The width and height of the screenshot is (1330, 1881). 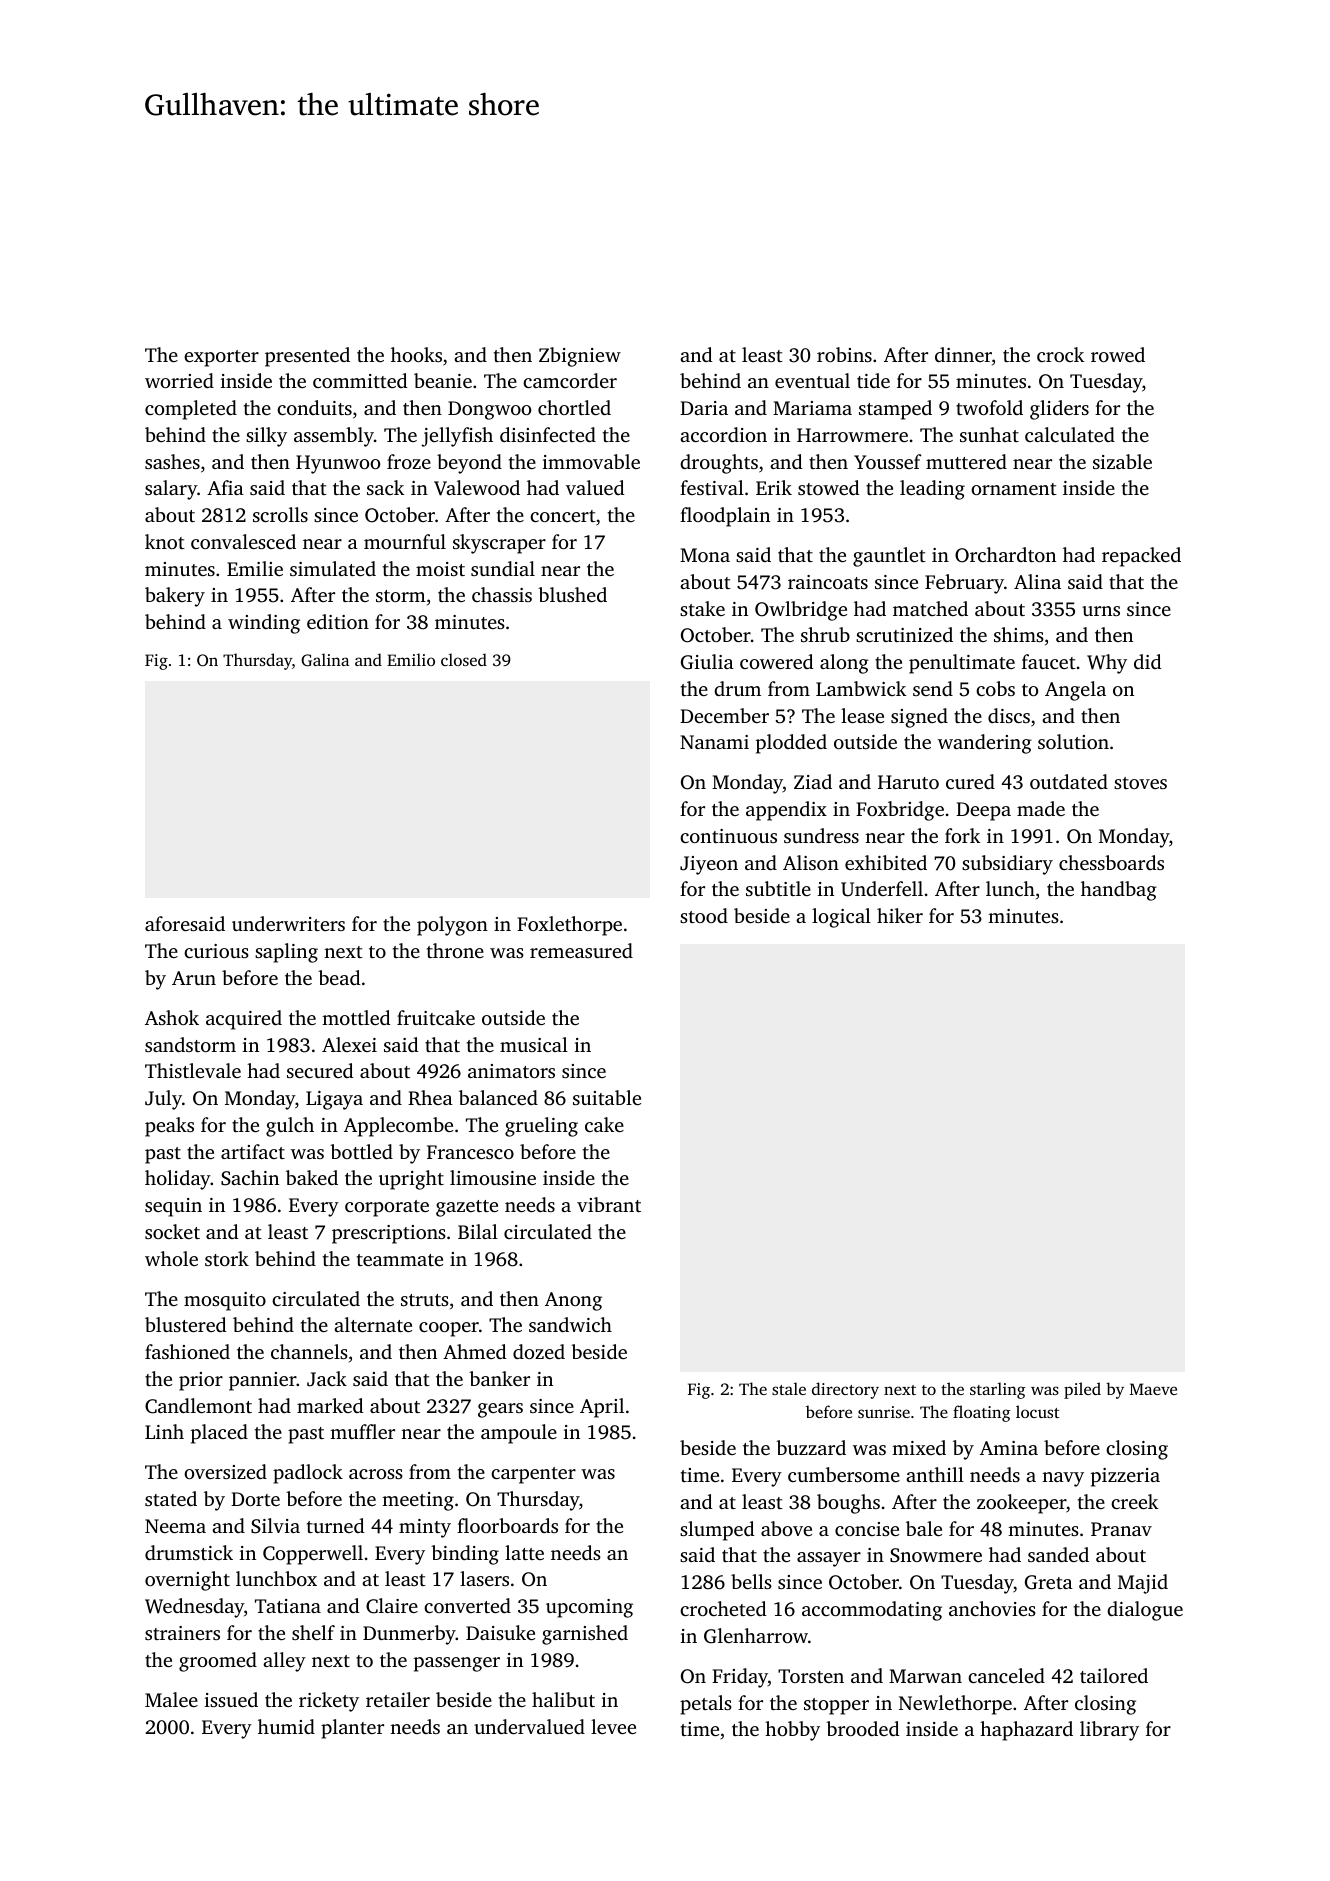 What do you see at coordinates (844, 354) in the screenshot?
I see `robins` at bounding box center [844, 354].
